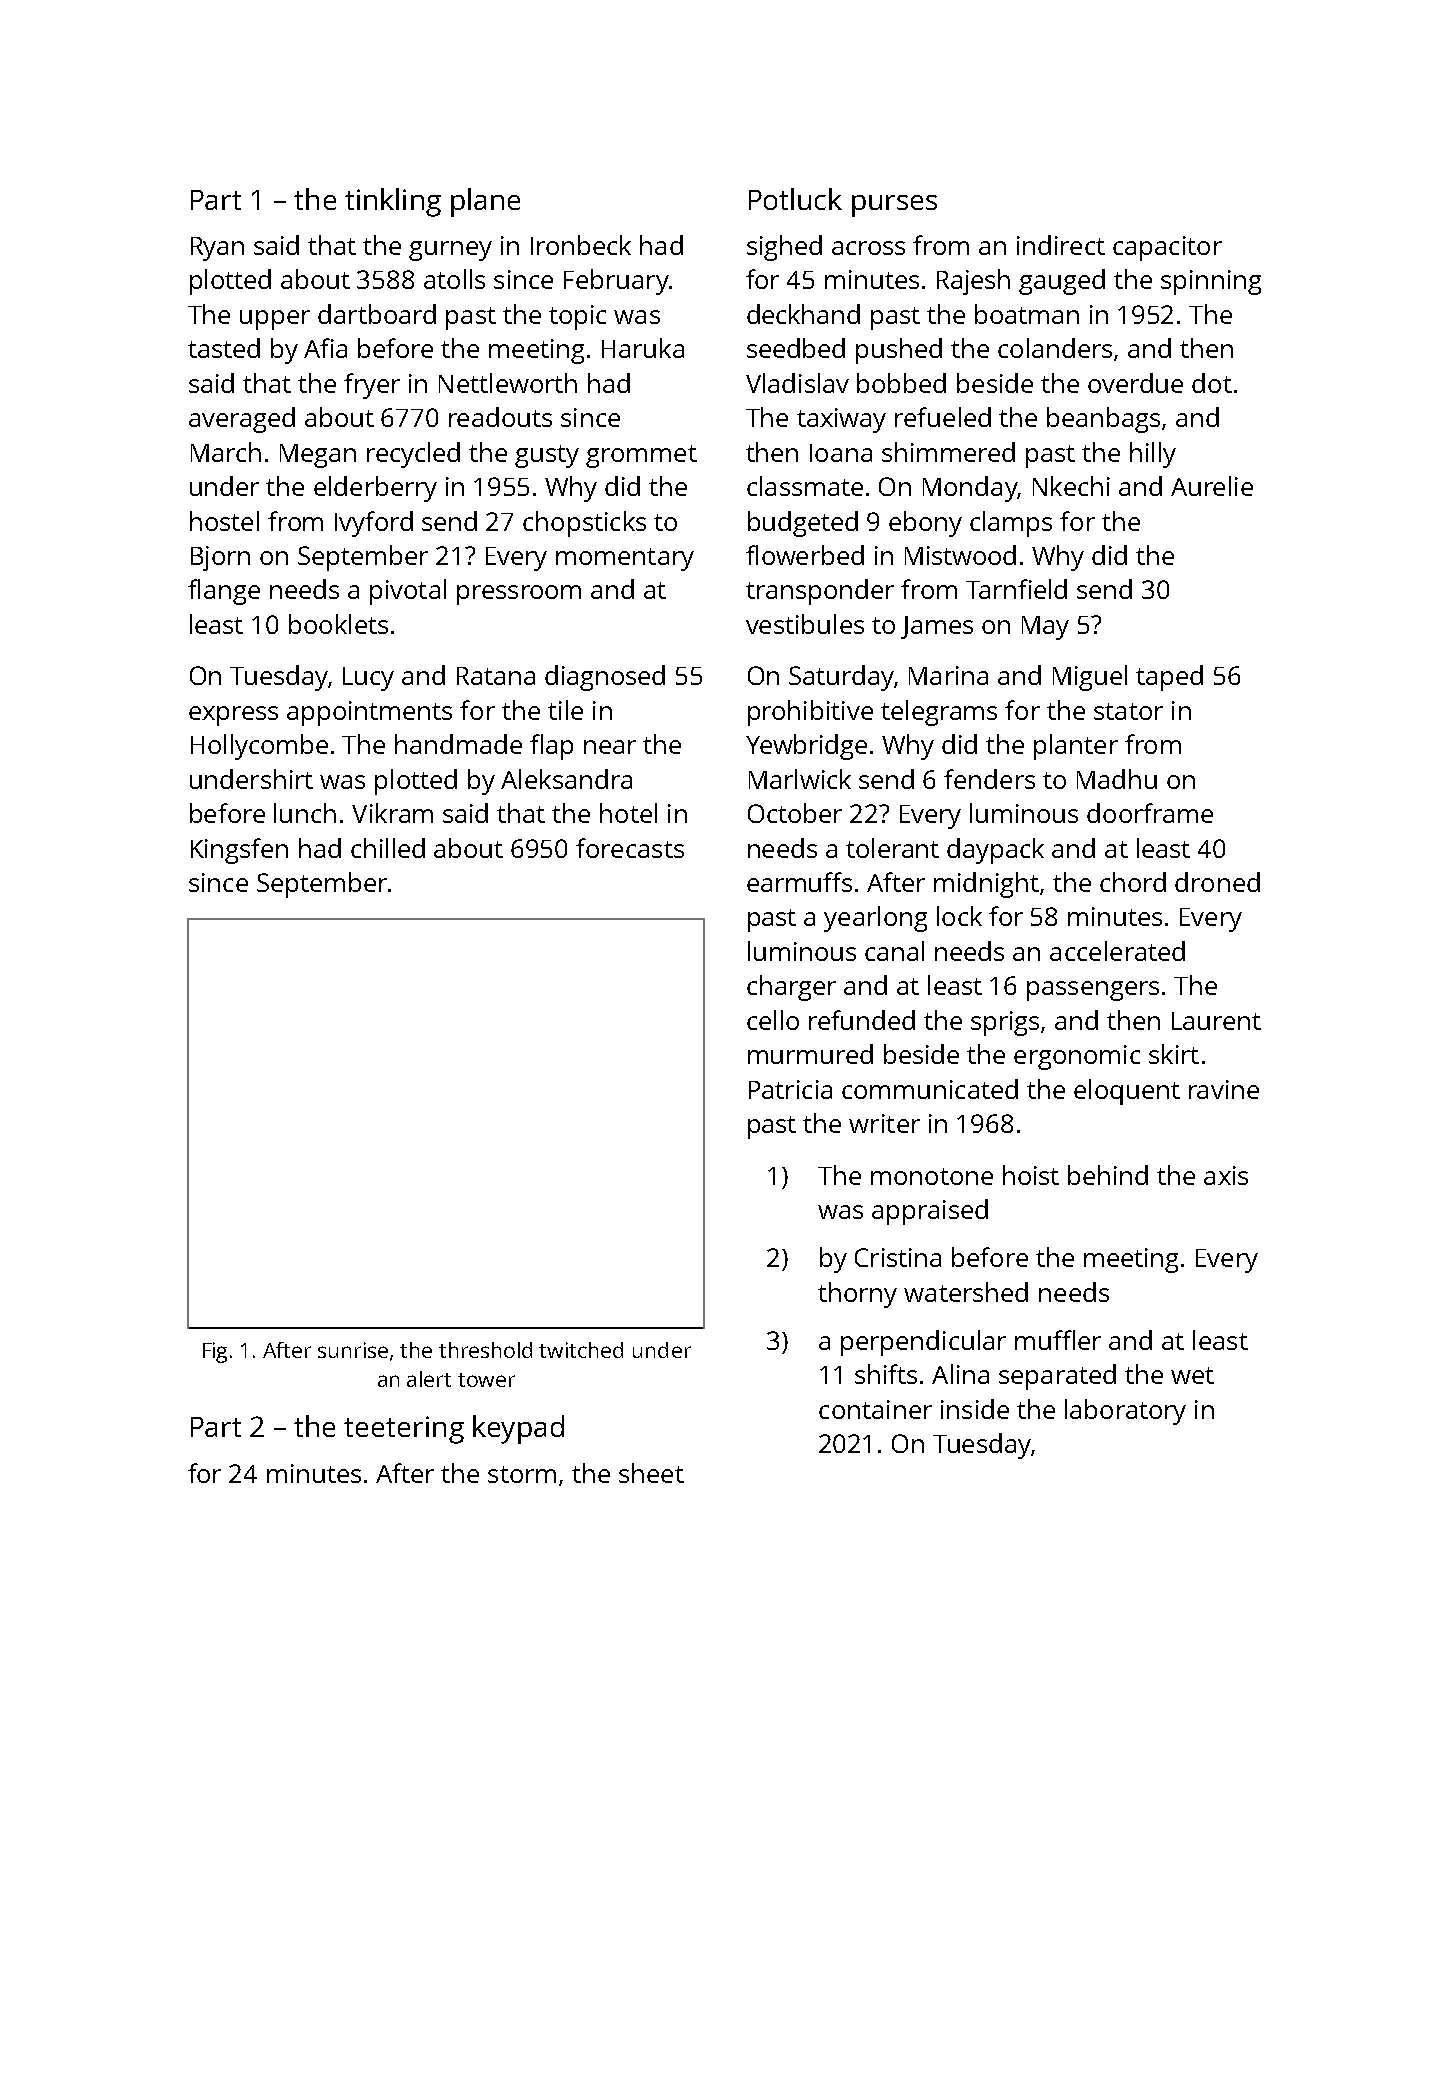 The width and height of the document is (1450, 2100). I want to click on lunch, so click(305, 813).
